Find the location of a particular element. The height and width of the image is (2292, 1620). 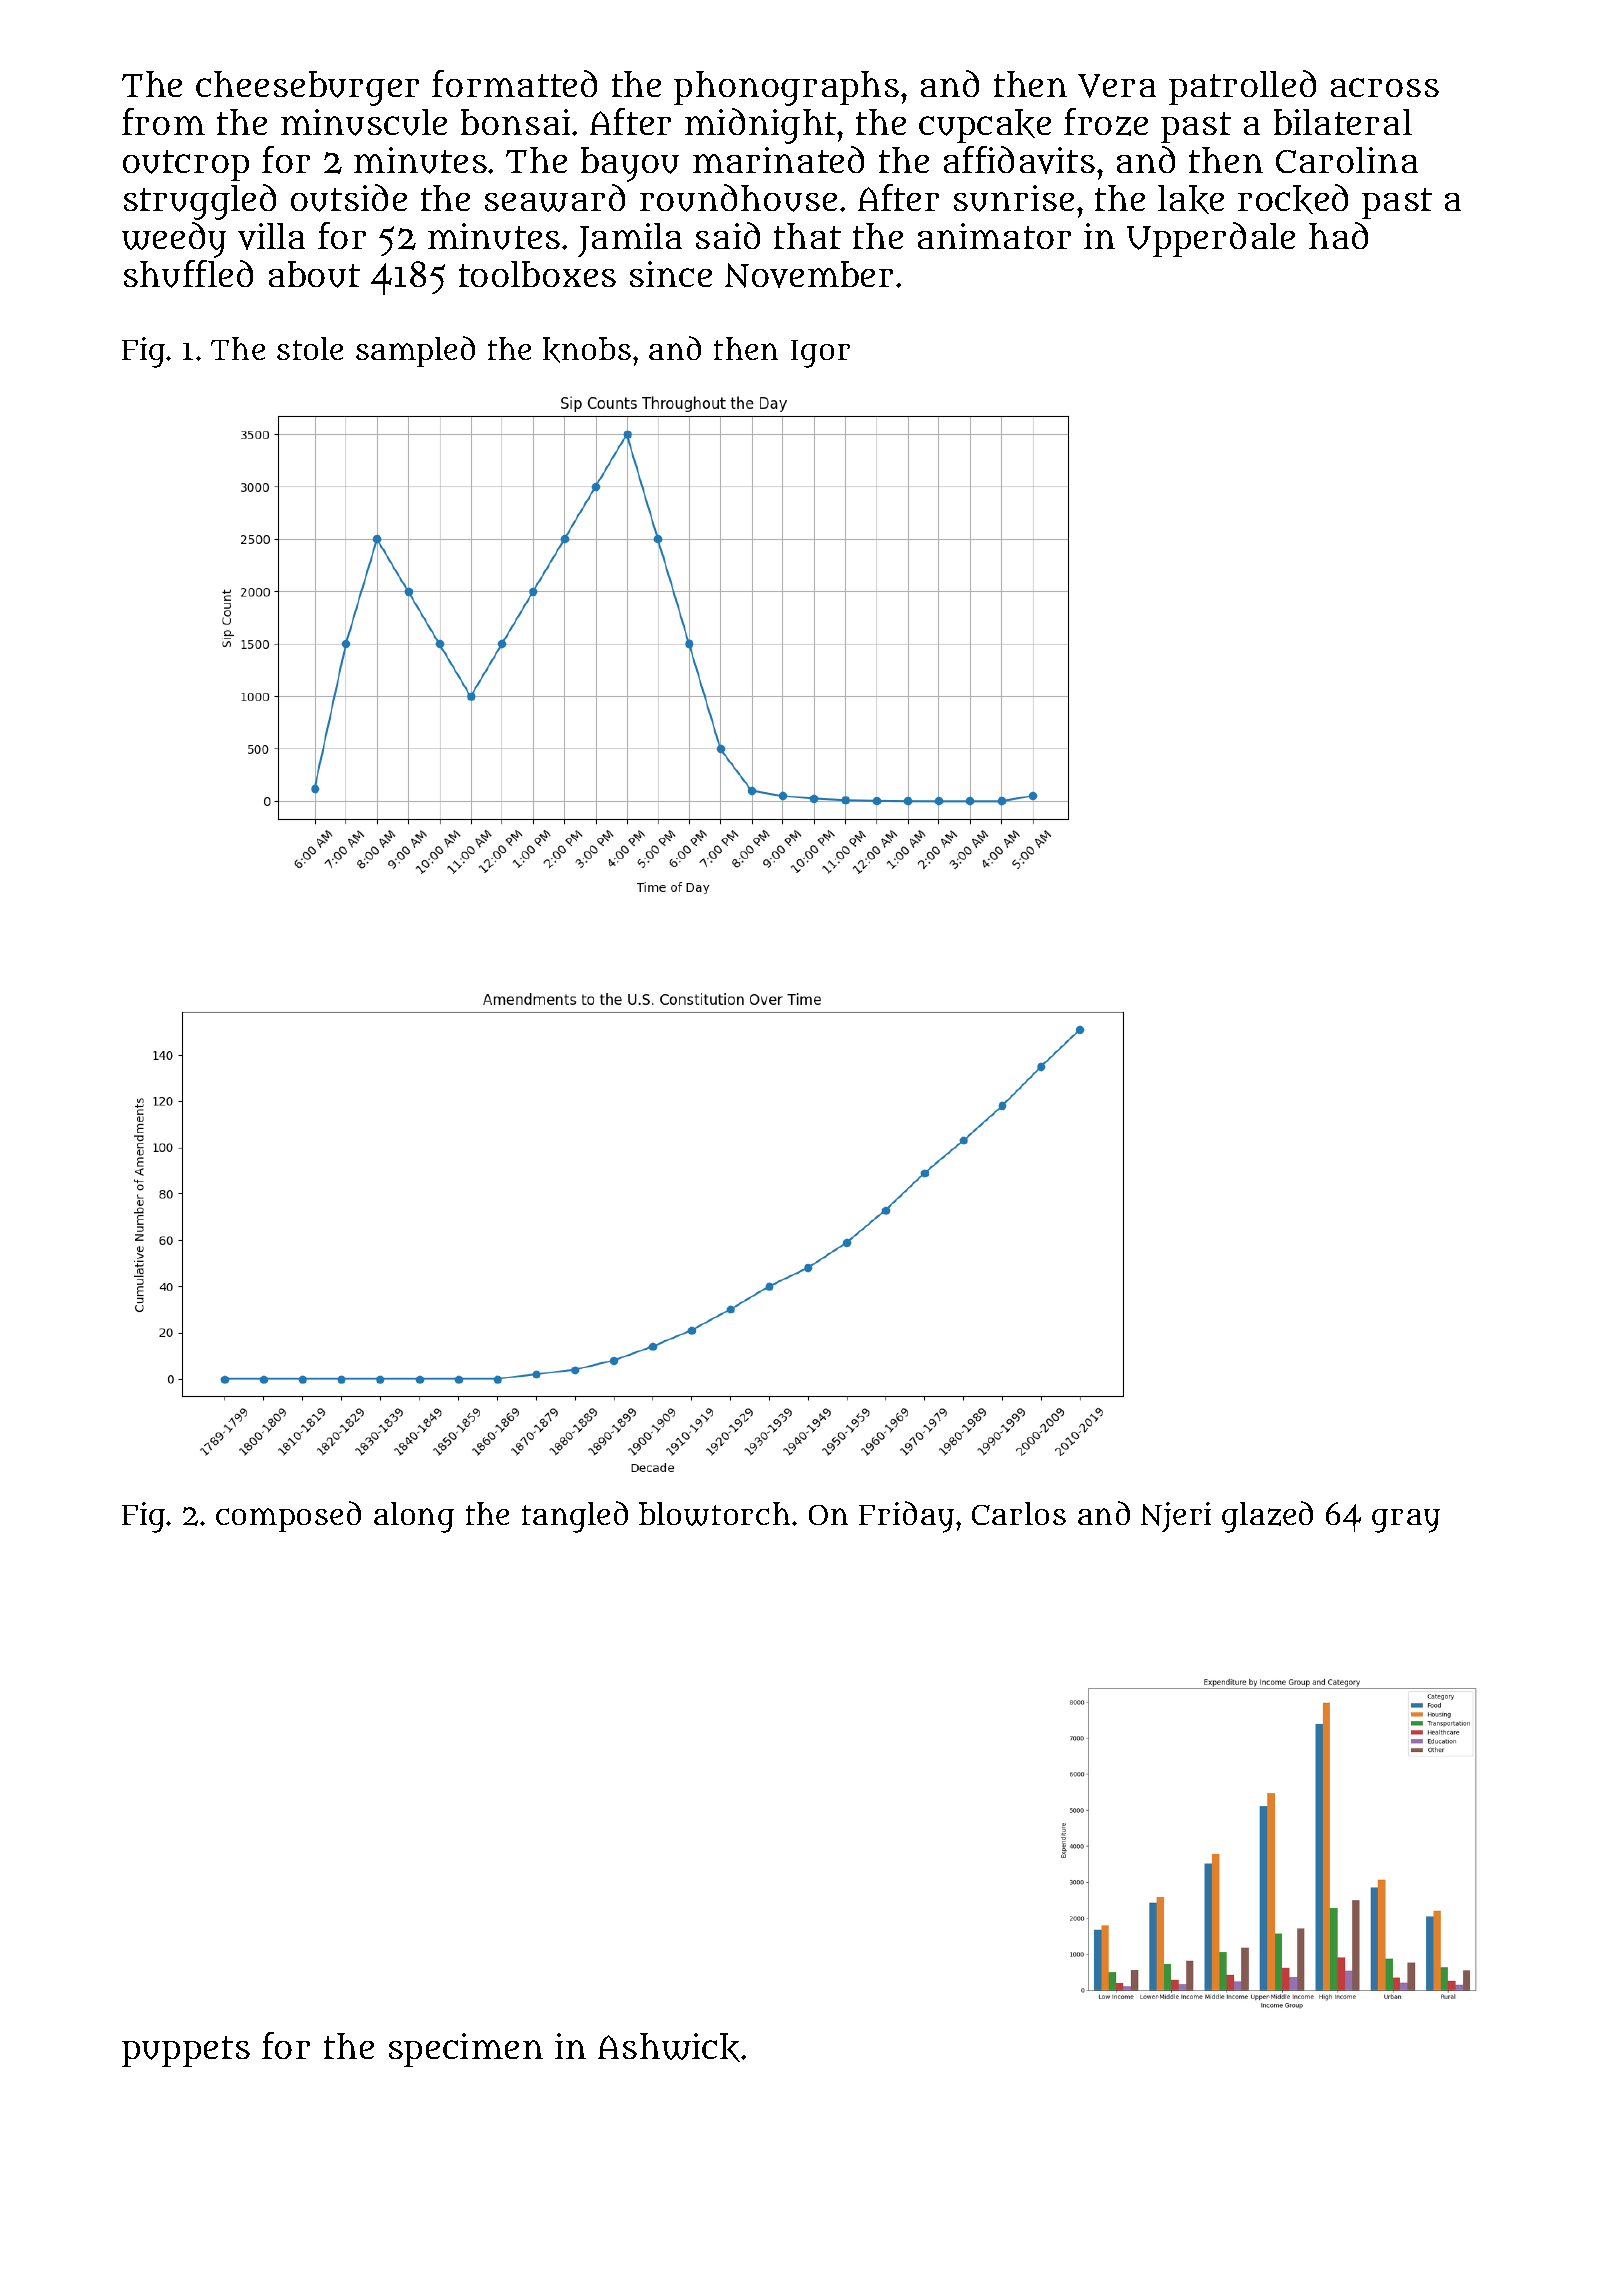

sampled is located at coordinates (415, 351).
